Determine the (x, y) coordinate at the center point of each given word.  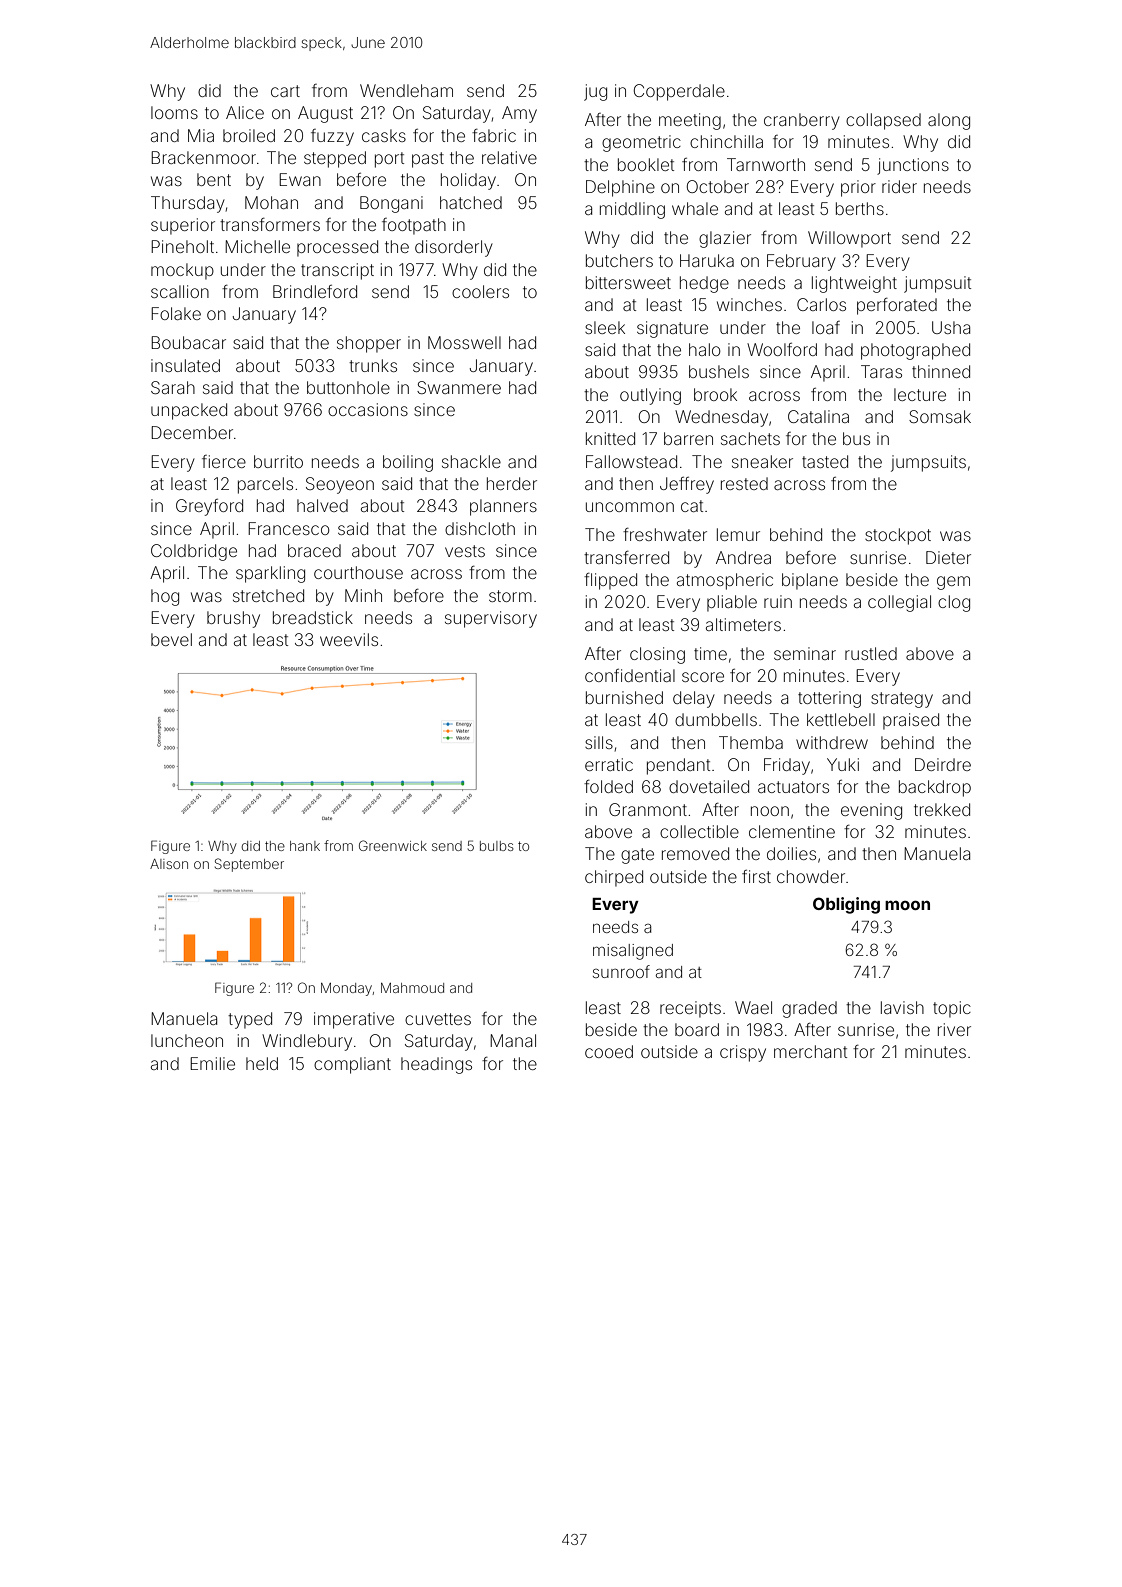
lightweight (854, 284)
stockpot (898, 536)
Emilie (212, 1063)
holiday (468, 181)
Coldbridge (194, 552)
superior (183, 226)
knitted (610, 438)
